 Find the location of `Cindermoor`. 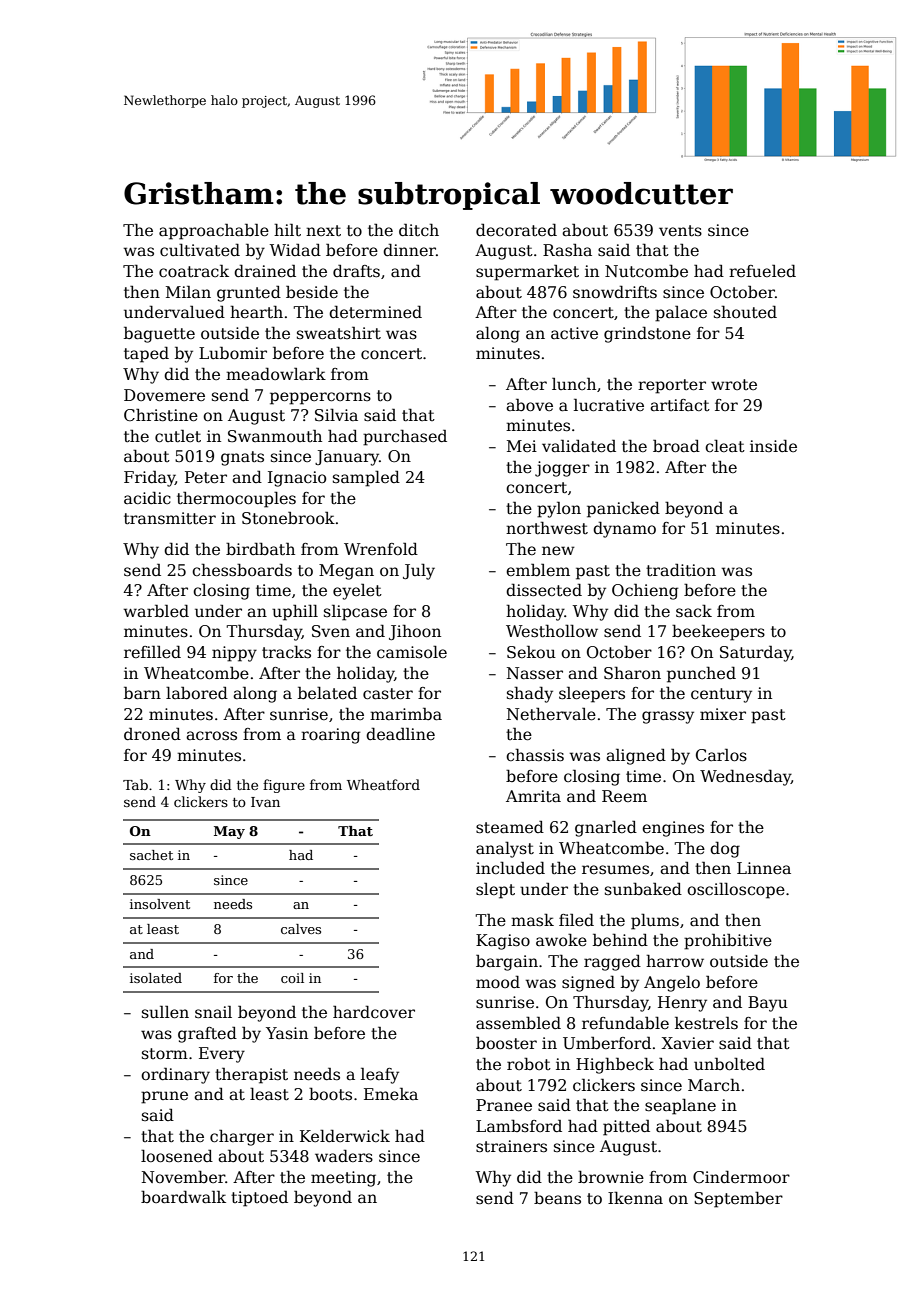

Cindermoor is located at coordinates (741, 1177).
